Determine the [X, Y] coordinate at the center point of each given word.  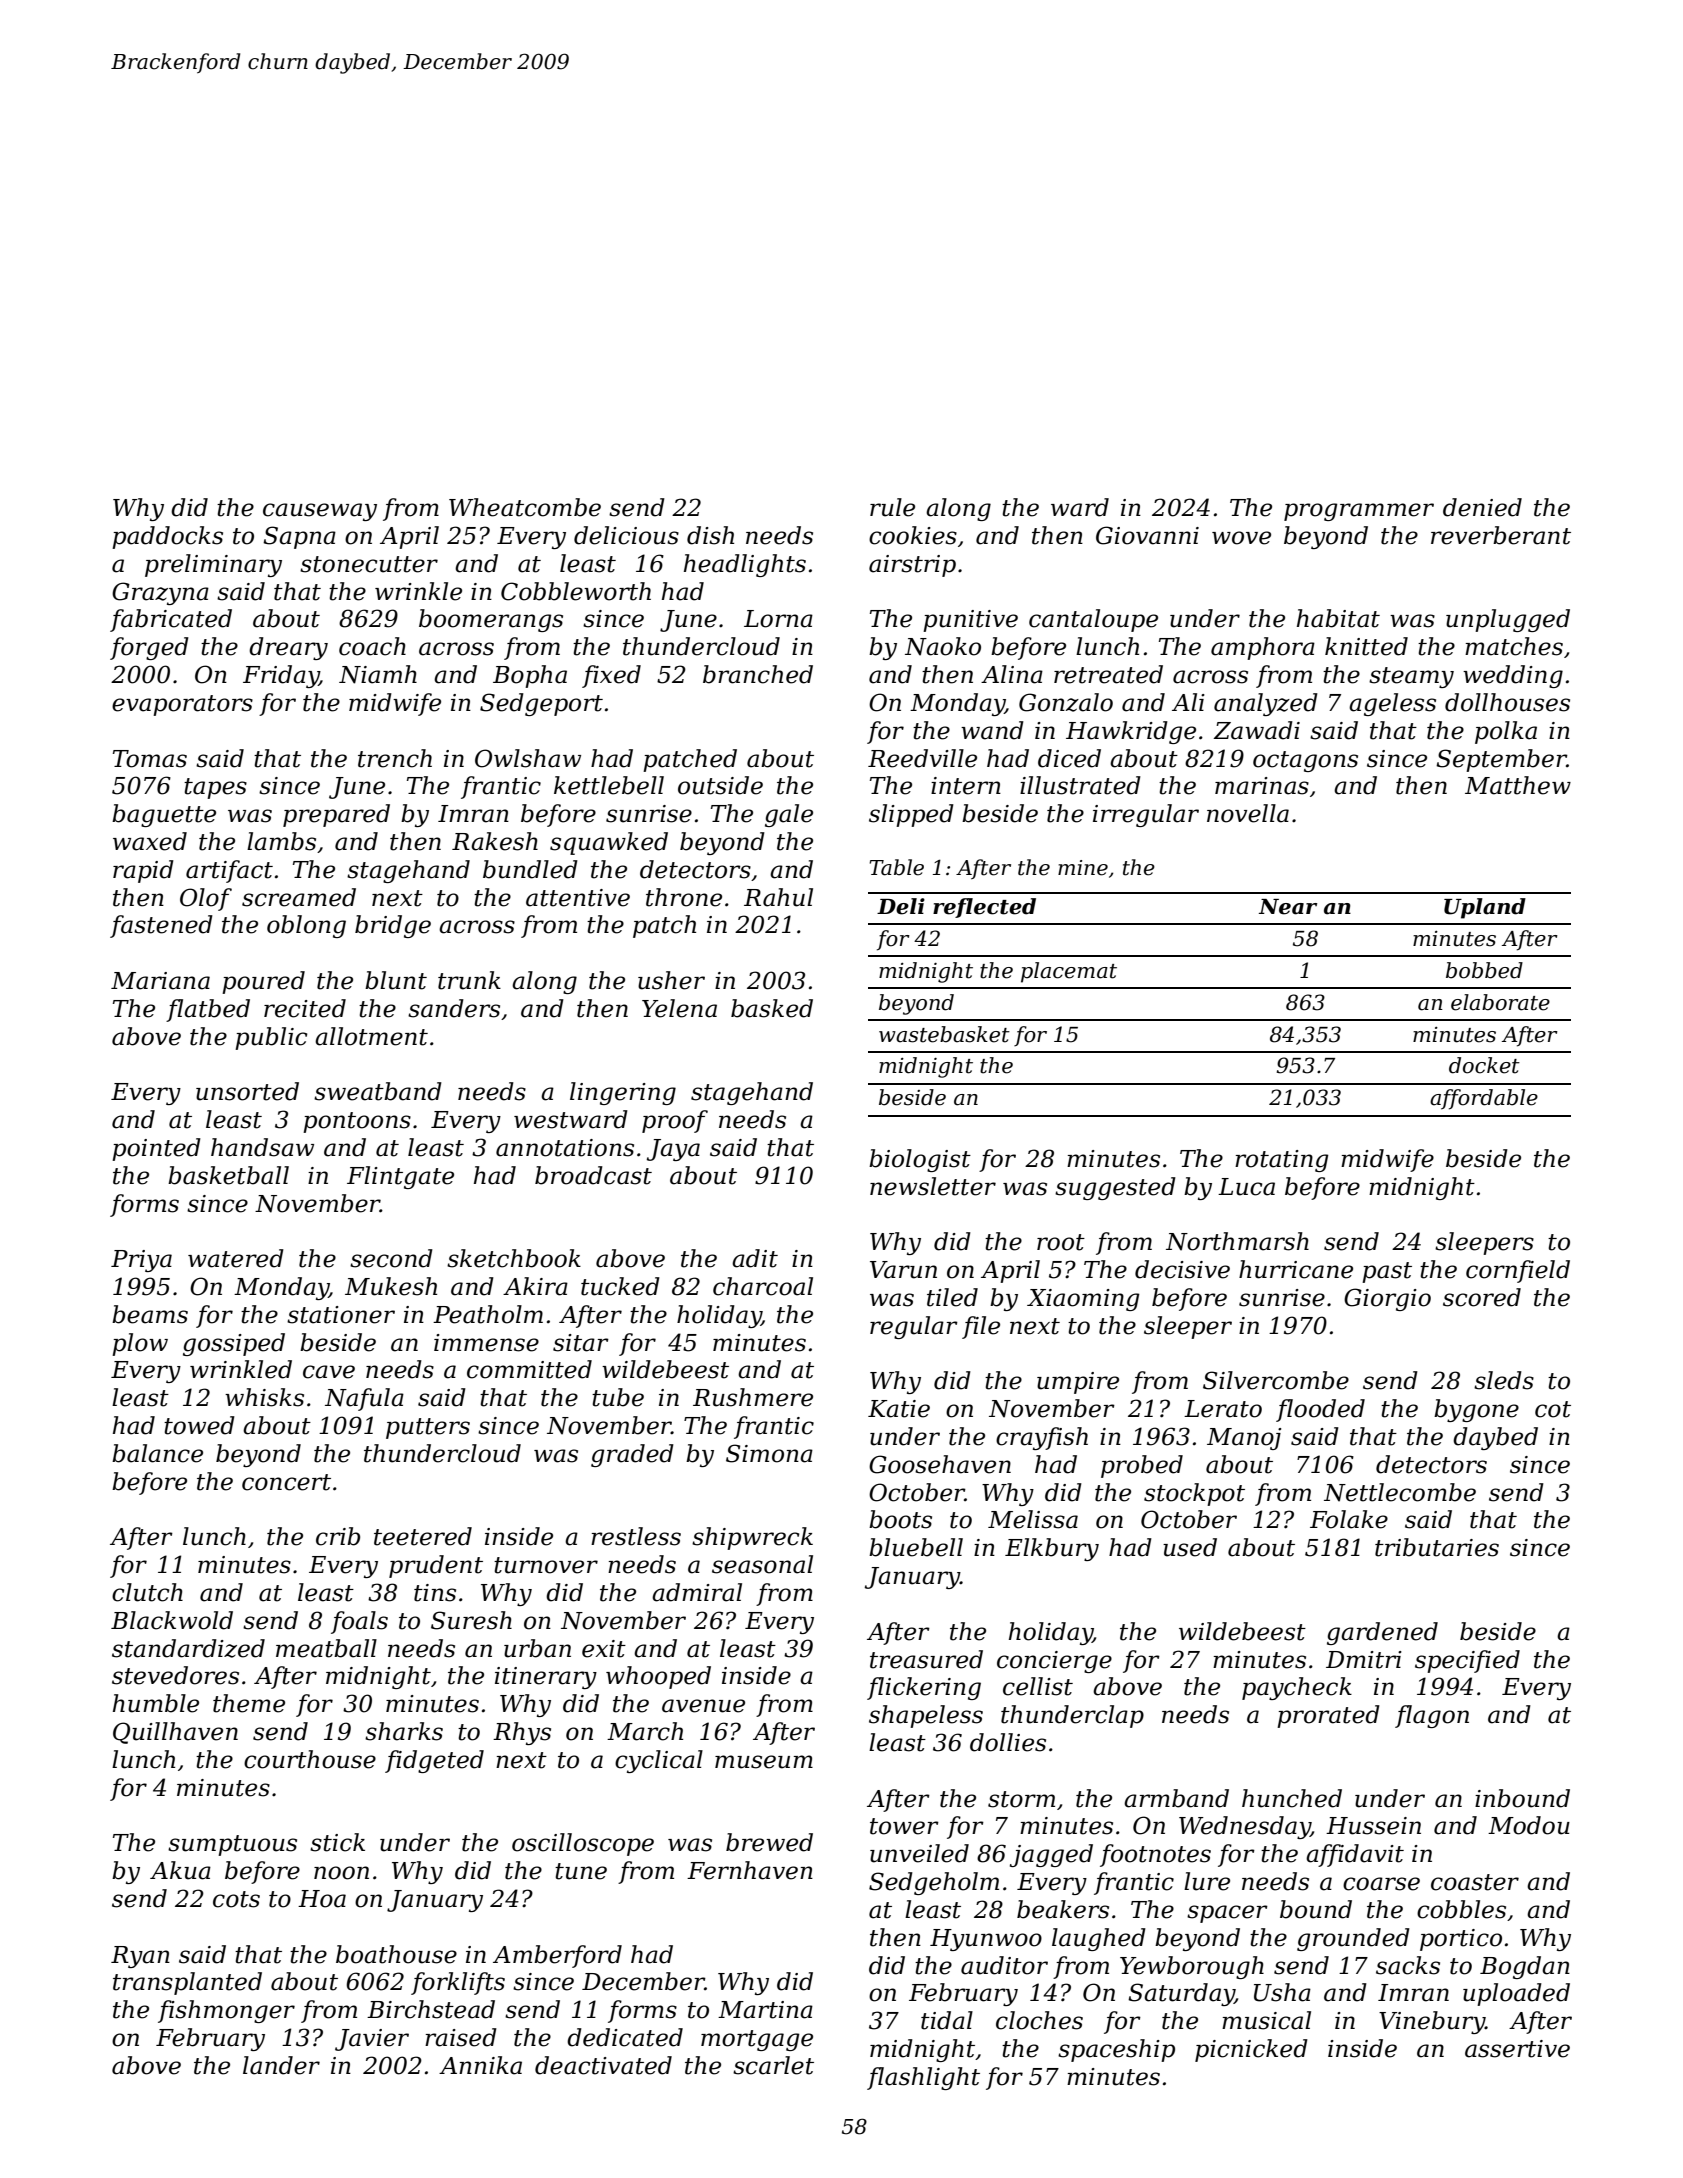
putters [428, 1428]
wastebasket [944, 1034]
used [1190, 1547]
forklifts [458, 1983]
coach [372, 646]
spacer [1227, 1914]
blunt [396, 980]
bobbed [1484, 970]
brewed [769, 1842]
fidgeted [434, 1761]
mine [1083, 868]
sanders [454, 1008]
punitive [970, 621]
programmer [1359, 512]
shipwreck [752, 1538]
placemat [1069, 972]
